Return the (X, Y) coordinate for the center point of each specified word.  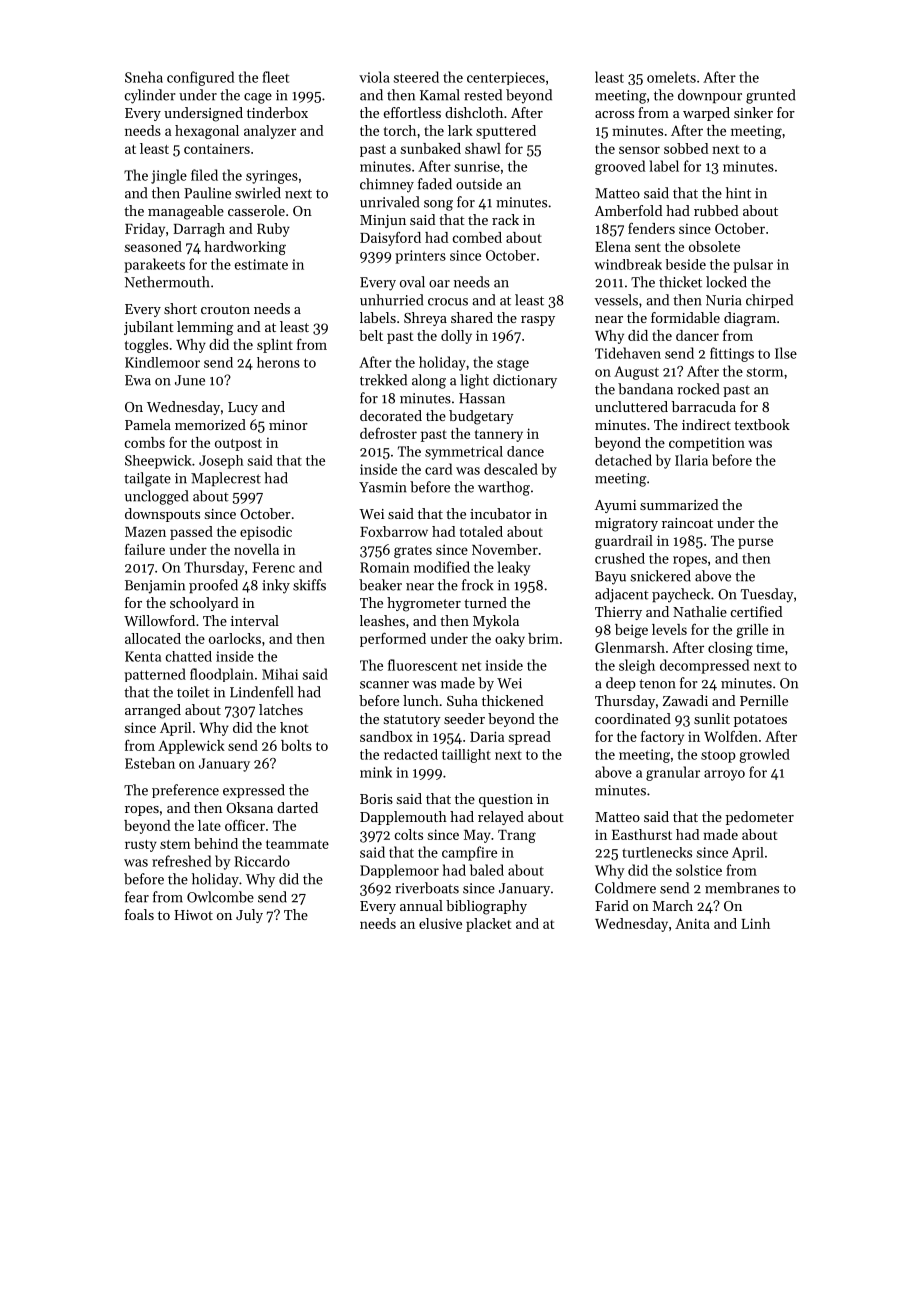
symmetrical (464, 453)
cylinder (150, 96)
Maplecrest (226, 479)
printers (420, 257)
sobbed (686, 148)
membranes (742, 888)
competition (707, 444)
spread (530, 738)
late (209, 825)
